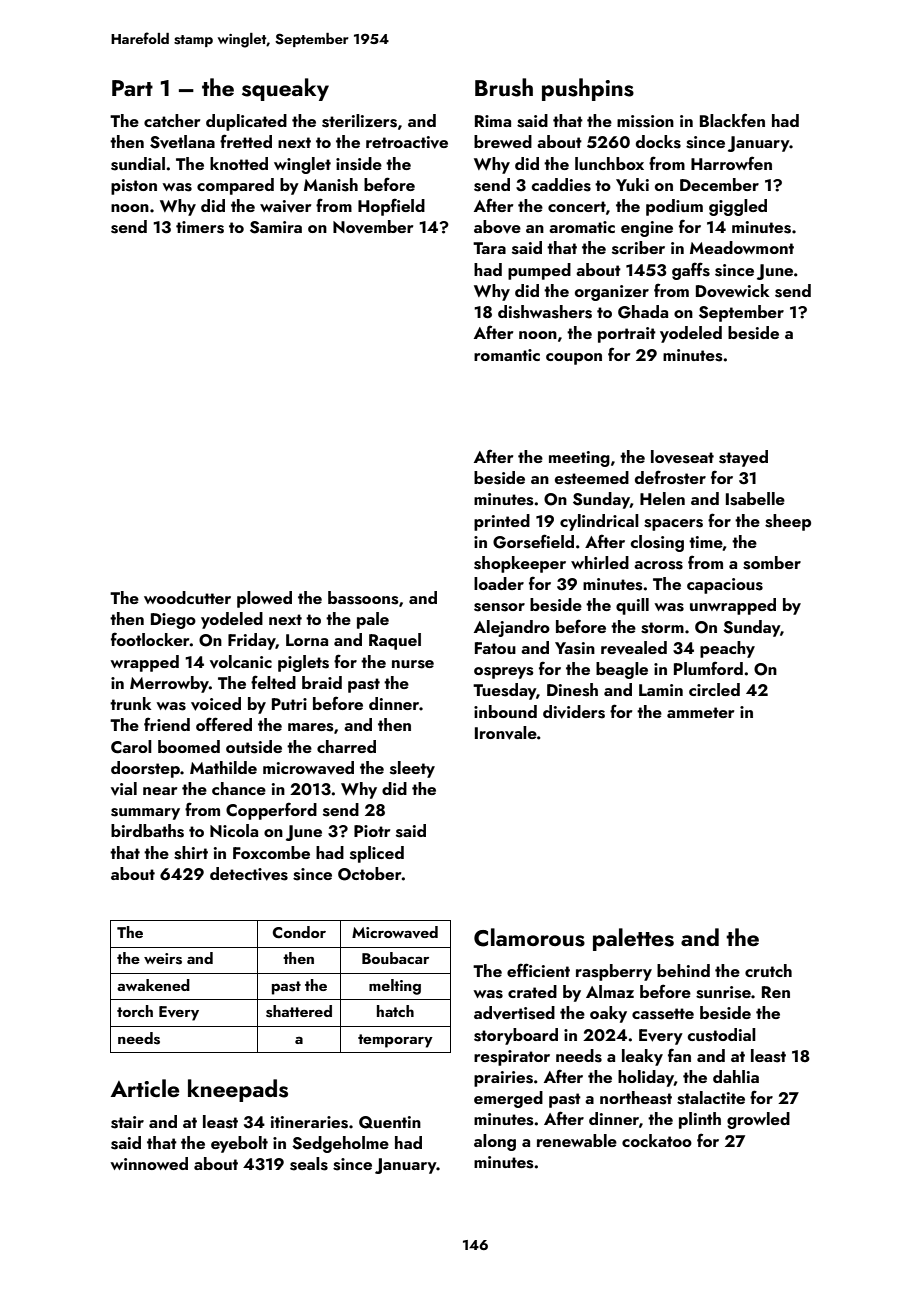  I want to click on winnowed, so click(149, 1163).
